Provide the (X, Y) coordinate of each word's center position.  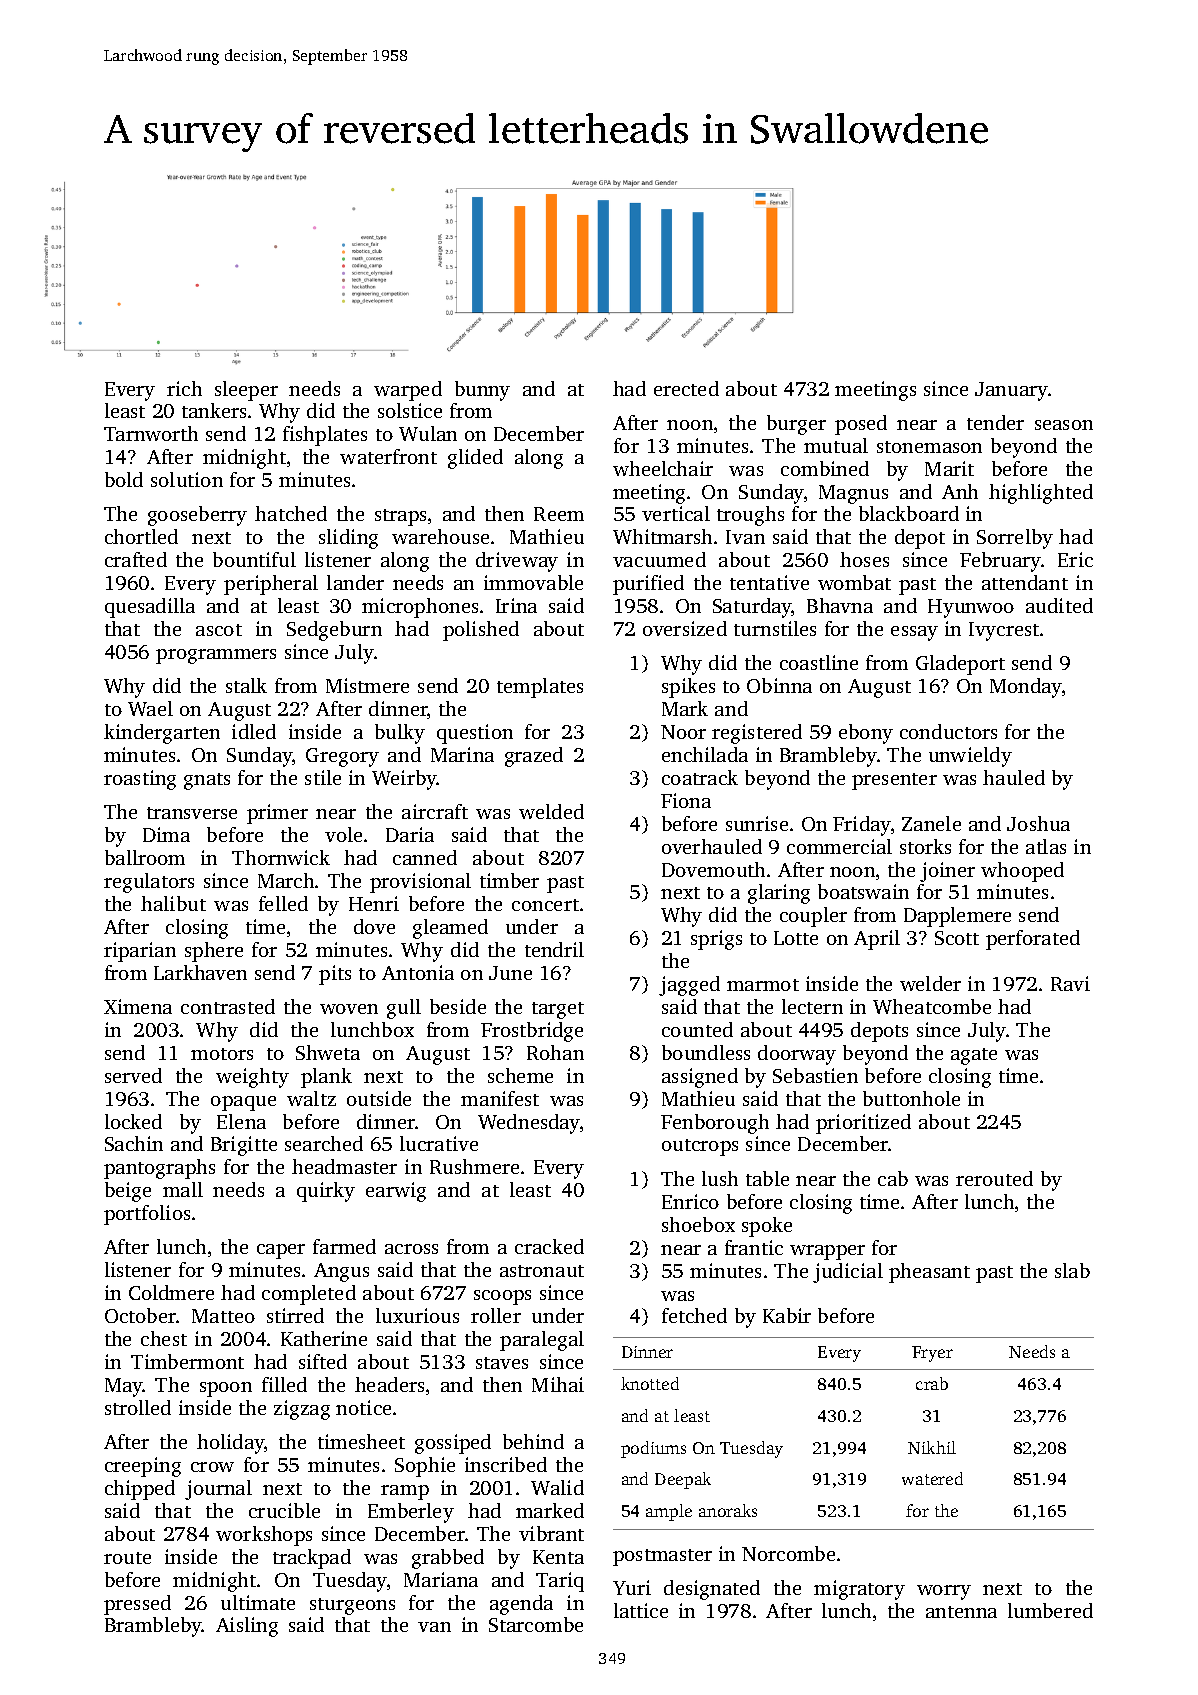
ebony (866, 734)
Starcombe (536, 1624)
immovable (533, 582)
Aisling (247, 1627)
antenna (961, 1612)
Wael (150, 708)
